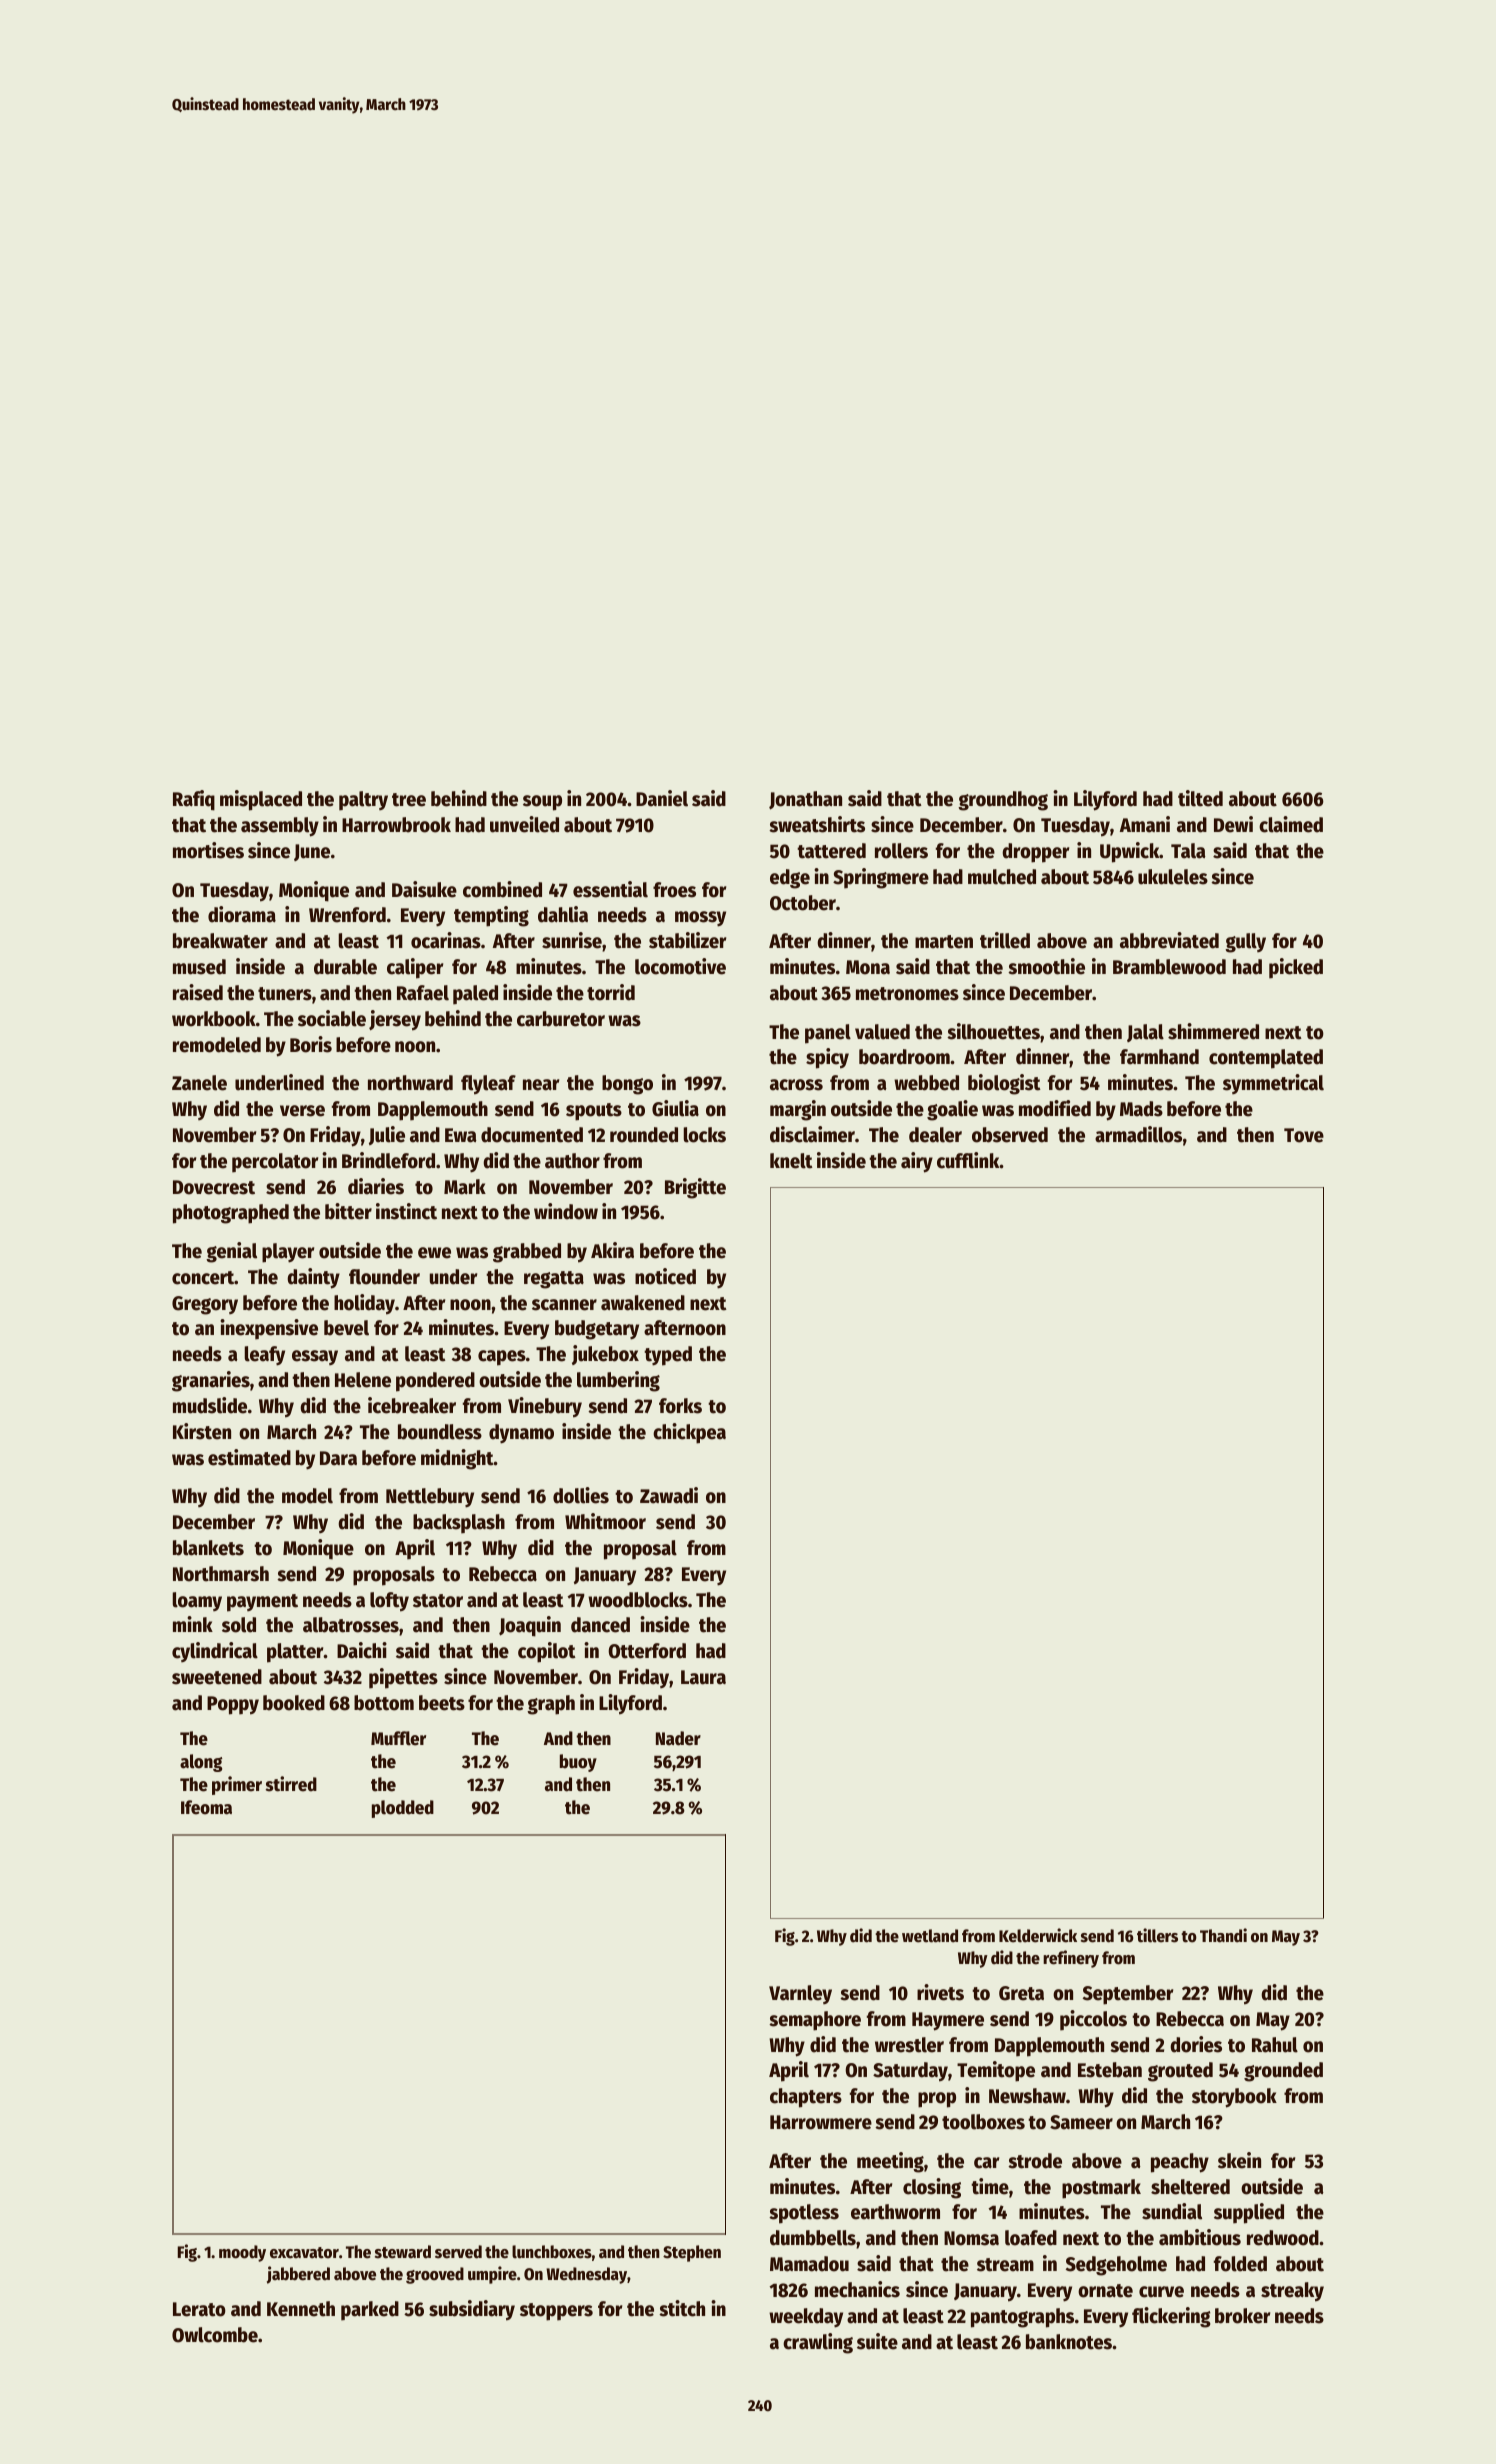 The width and height of the screenshot is (1496, 2464). Describe the element at coordinates (242, 914) in the screenshot. I see `diorama` at that location.
